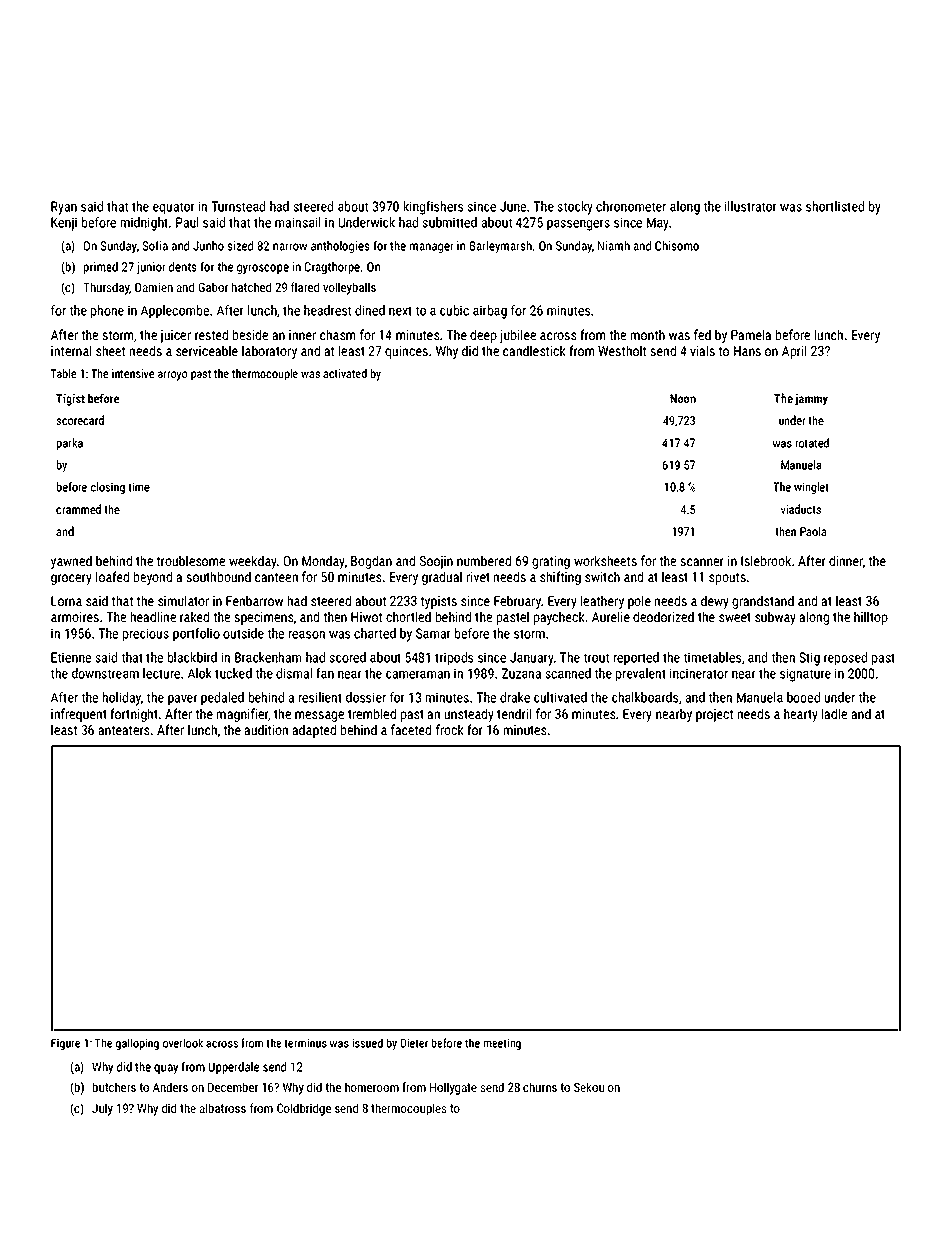 The image size is (952, 1233). I want to click on beyond, so click(153, 578).
